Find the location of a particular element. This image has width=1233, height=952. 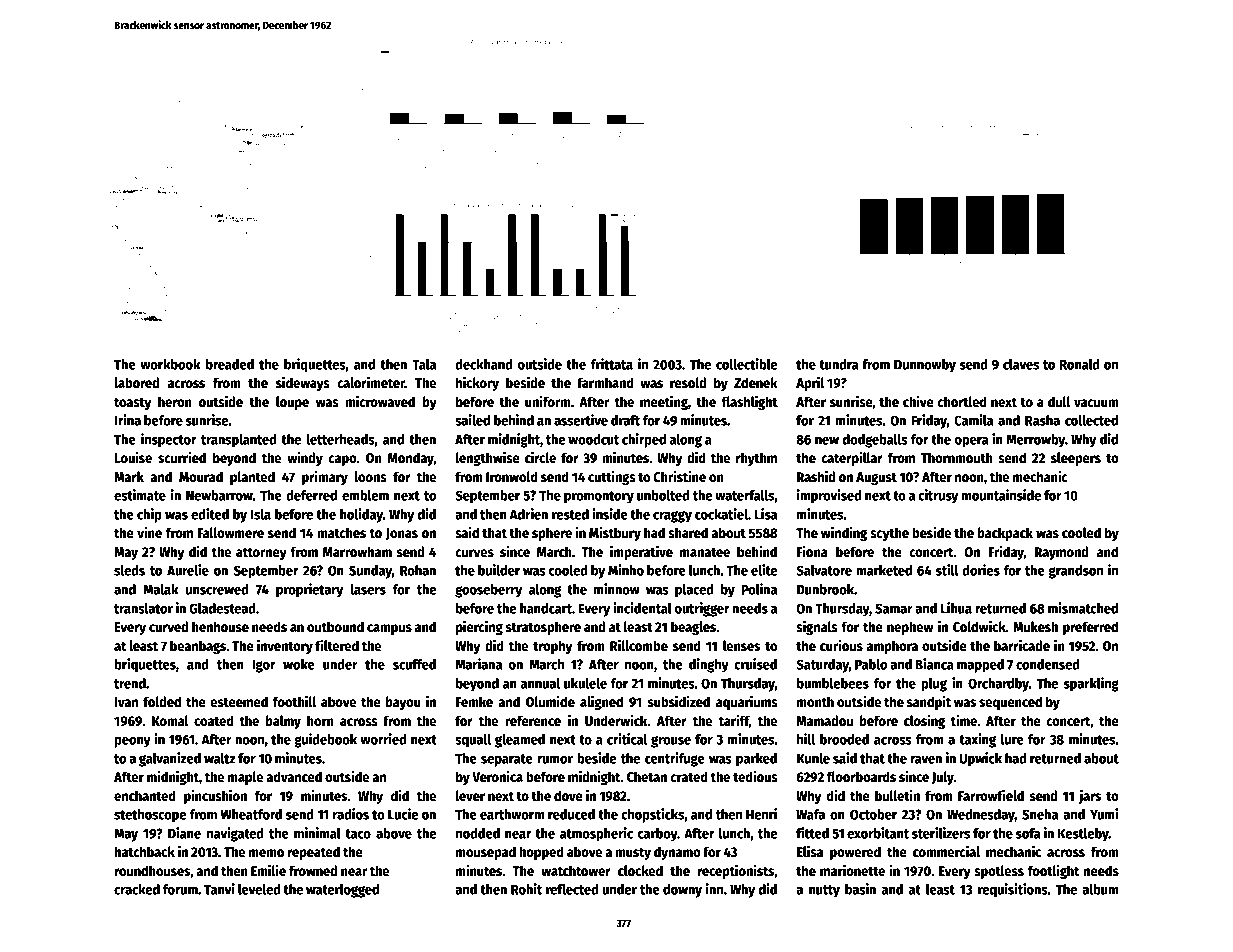

Rohit is located at coordinates (526, 889).
